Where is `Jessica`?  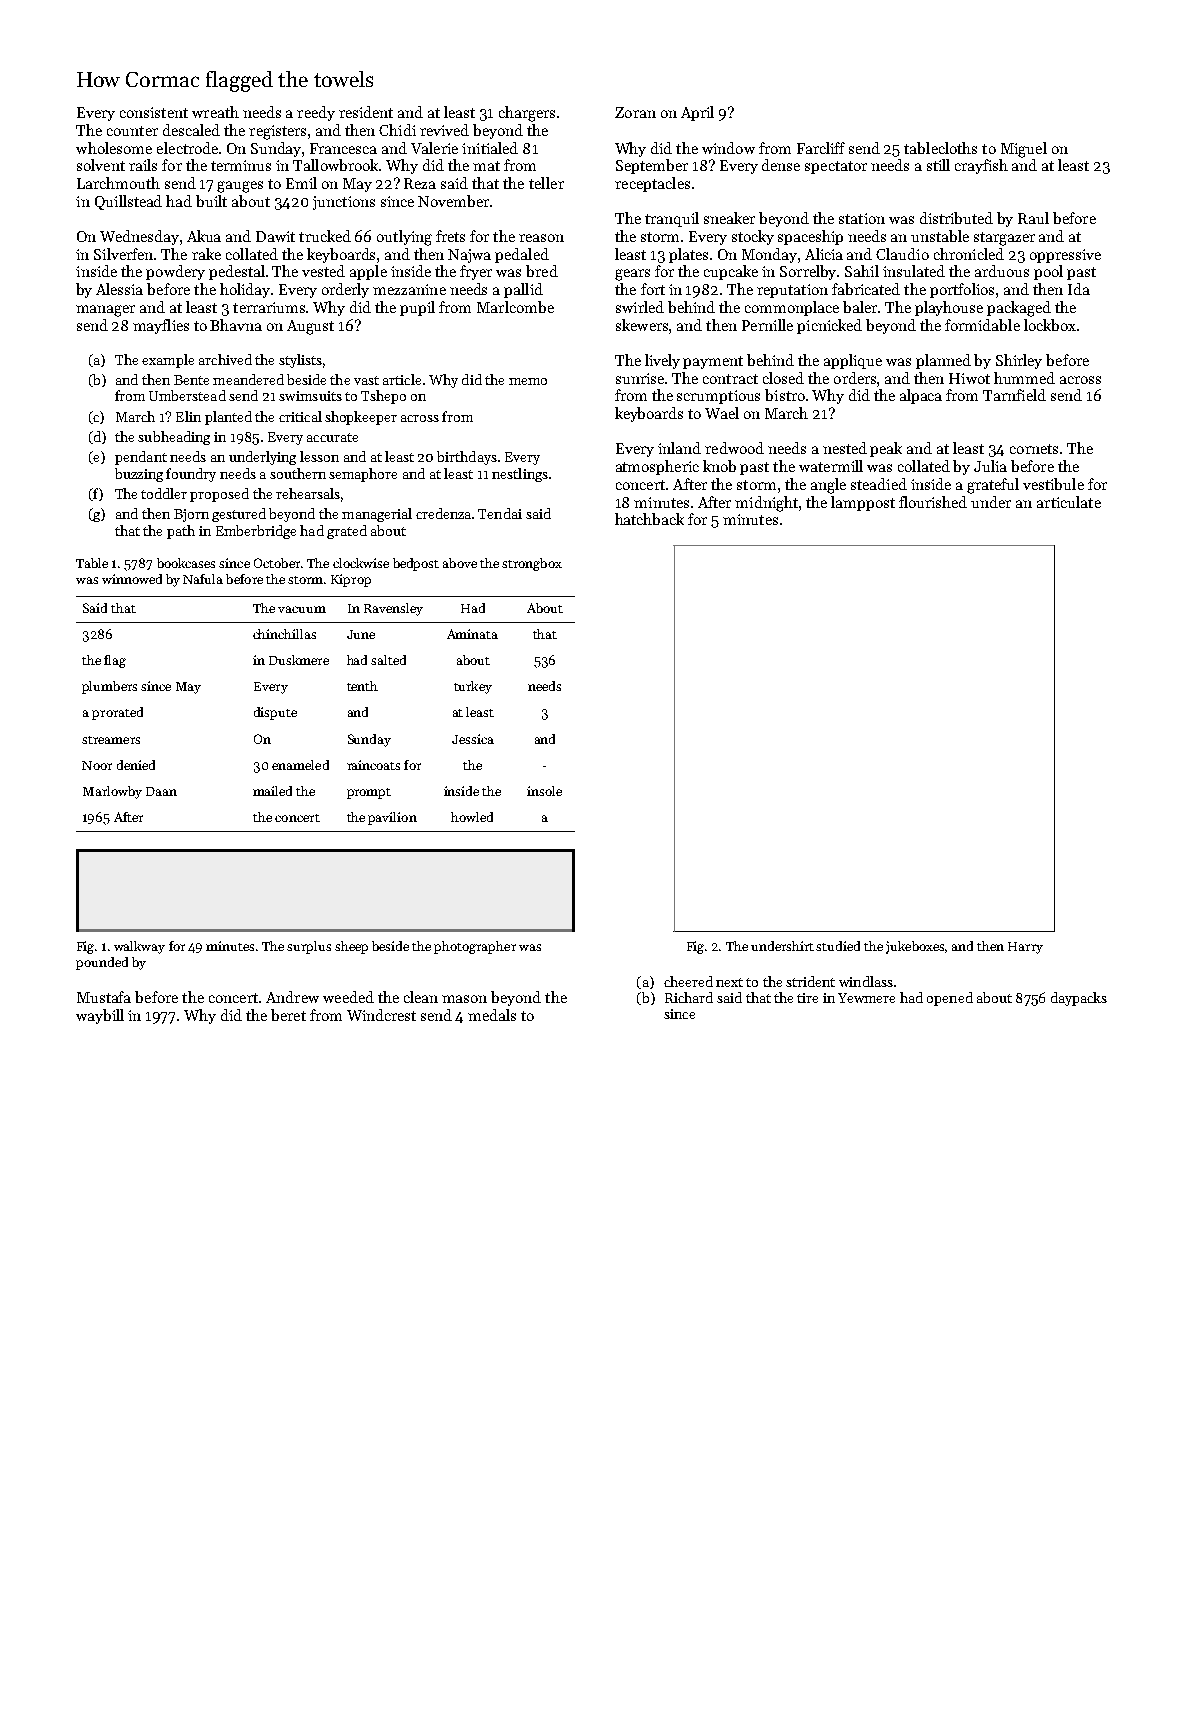 Jessica is located at coordinates (473, 739).
